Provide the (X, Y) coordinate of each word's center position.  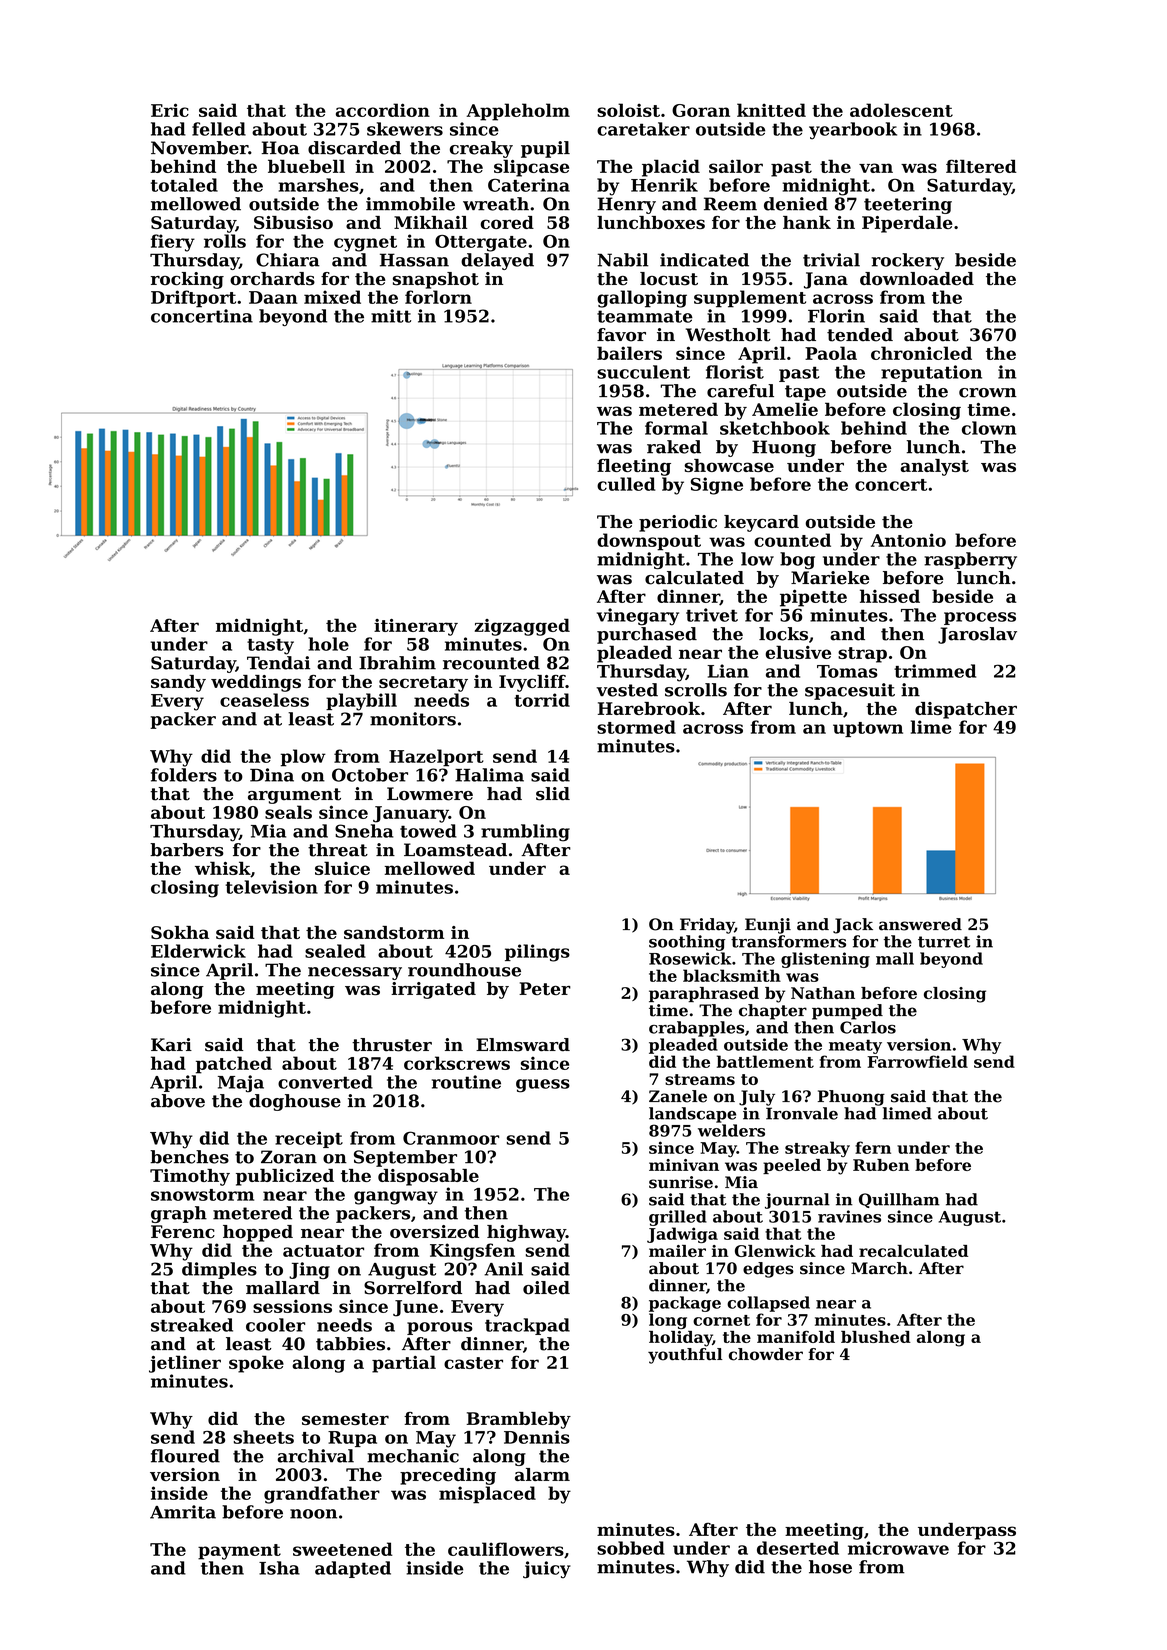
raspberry (970, 560)
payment (239, 1552)
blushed (876, 1337)
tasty (270, 647)
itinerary (416, 627)
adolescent (901, 110)
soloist (628, 110)
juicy (547, 1570)
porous (440, 1328)
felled (219, 129)
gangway (396, 1198)
